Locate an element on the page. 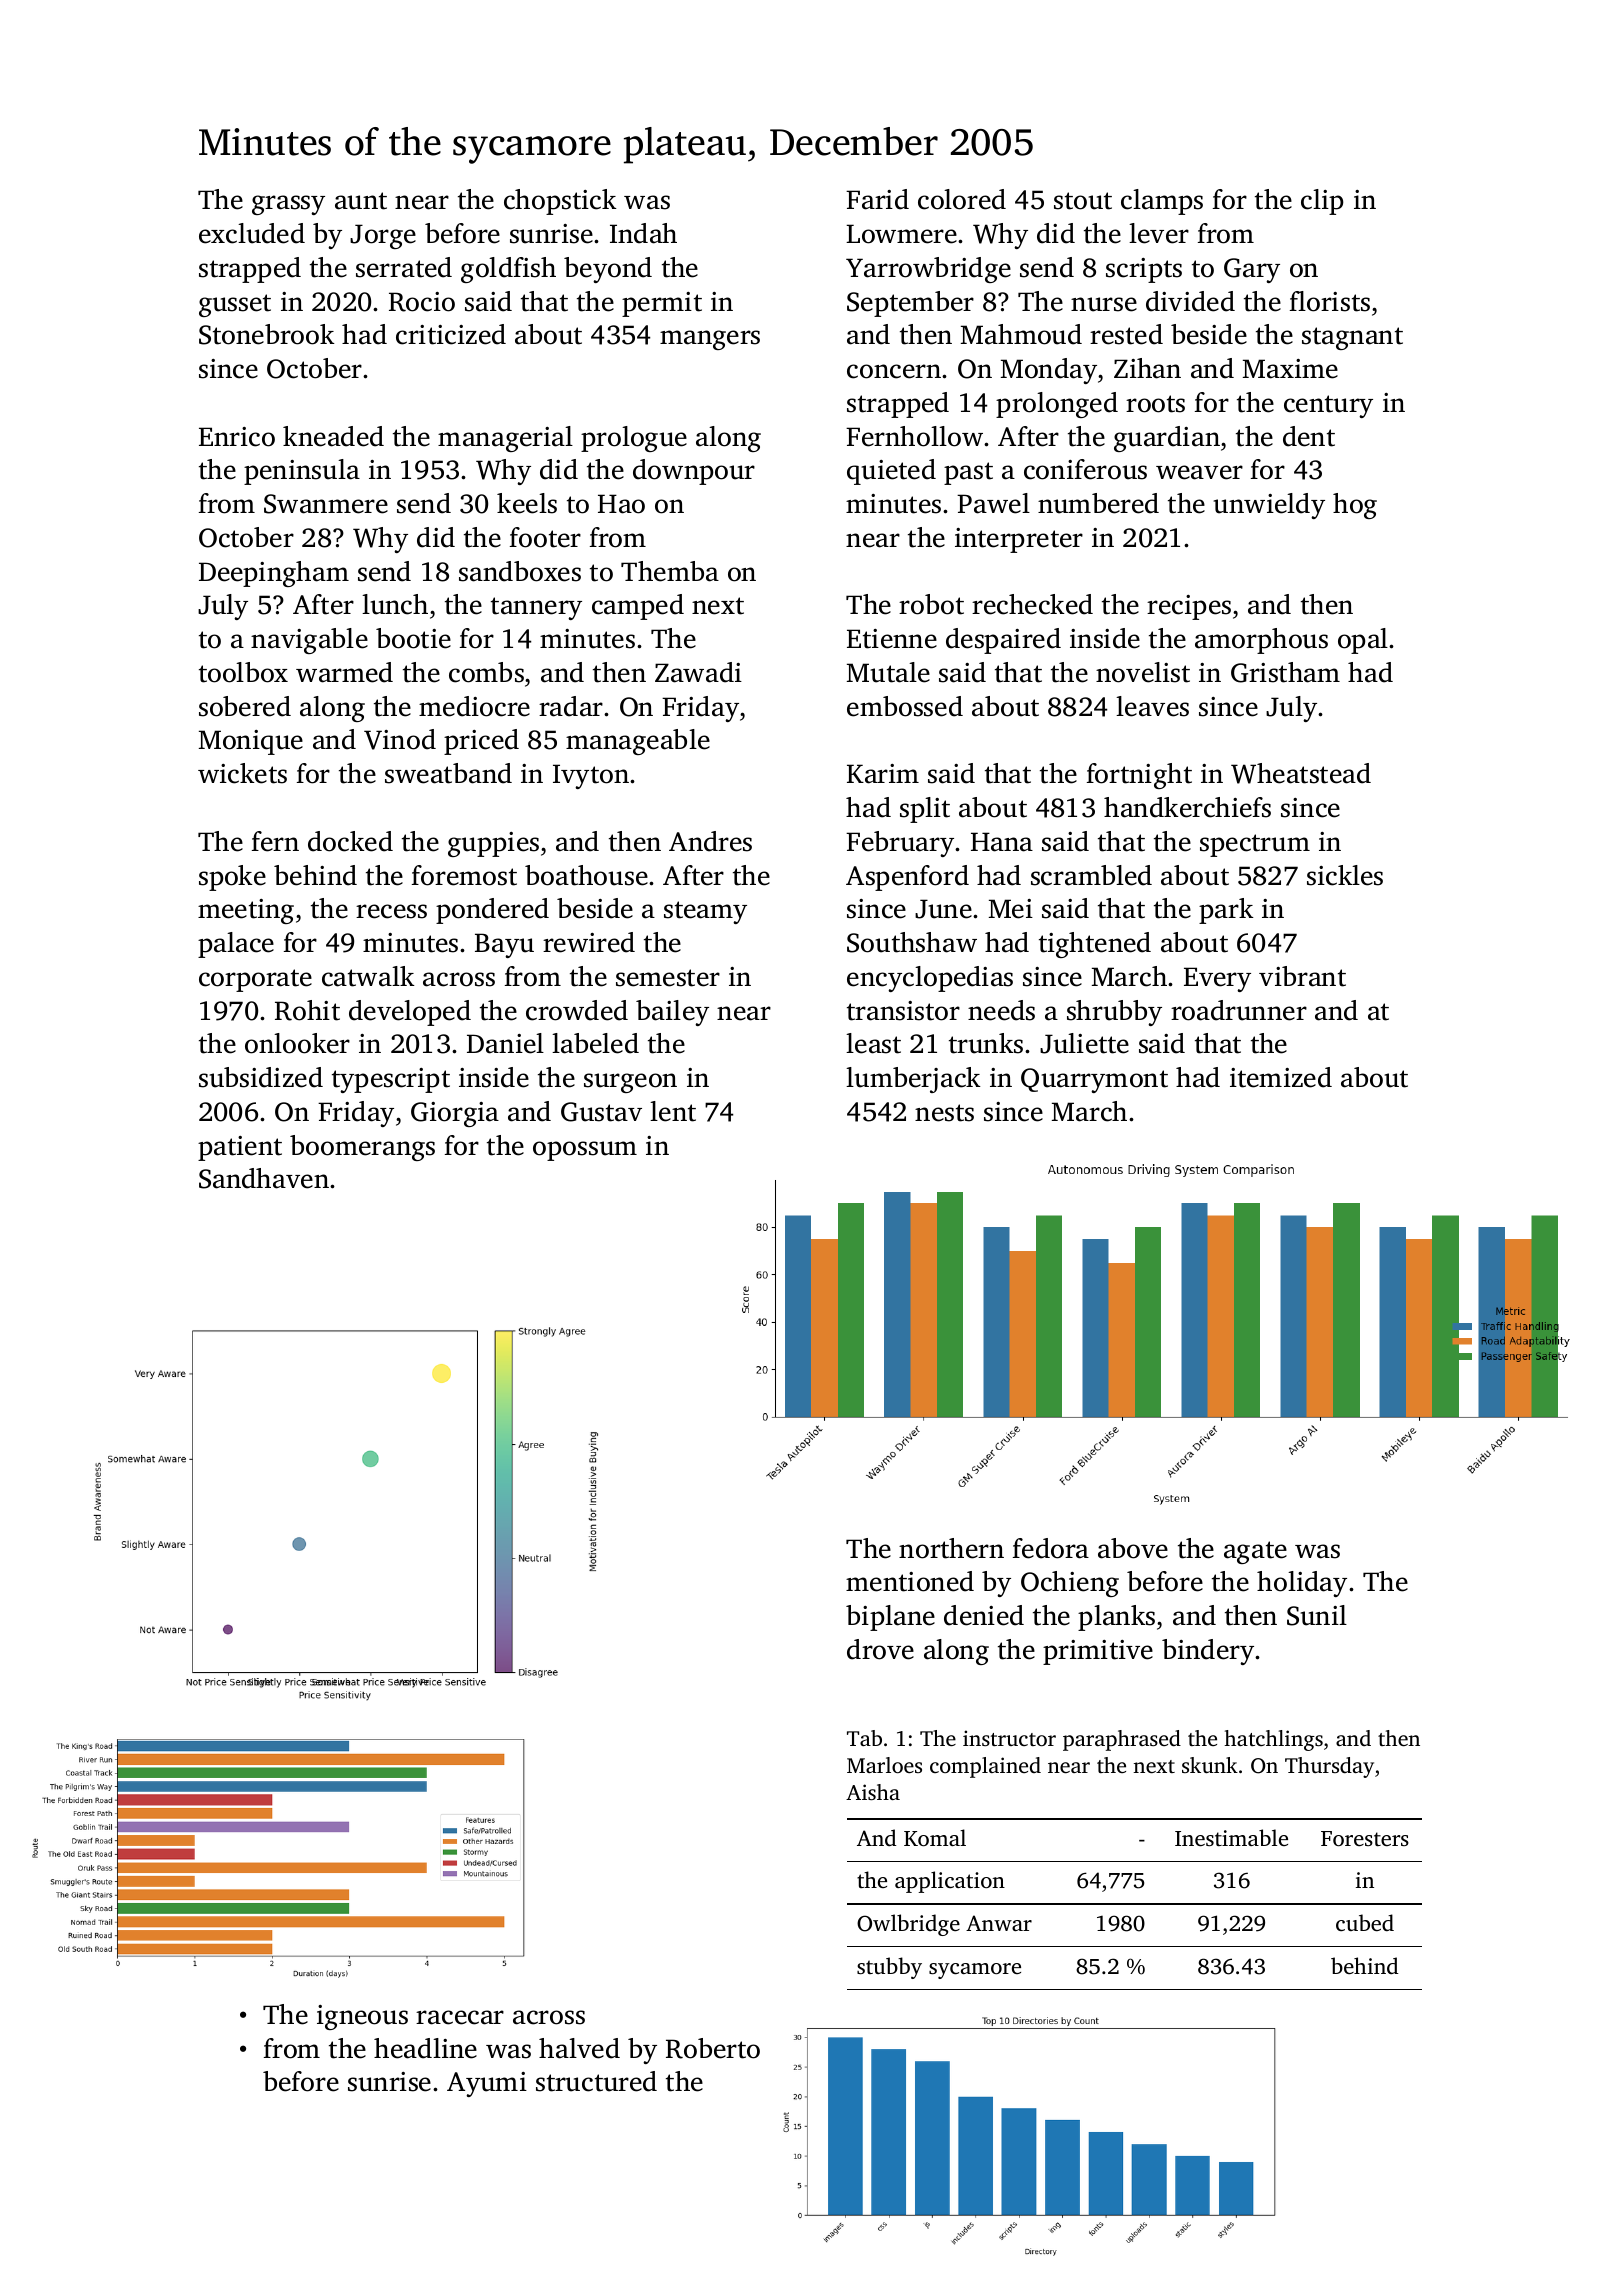 The width and height of the document is (1620, 2292). itemized is located at coordinates (1281, 1077).
